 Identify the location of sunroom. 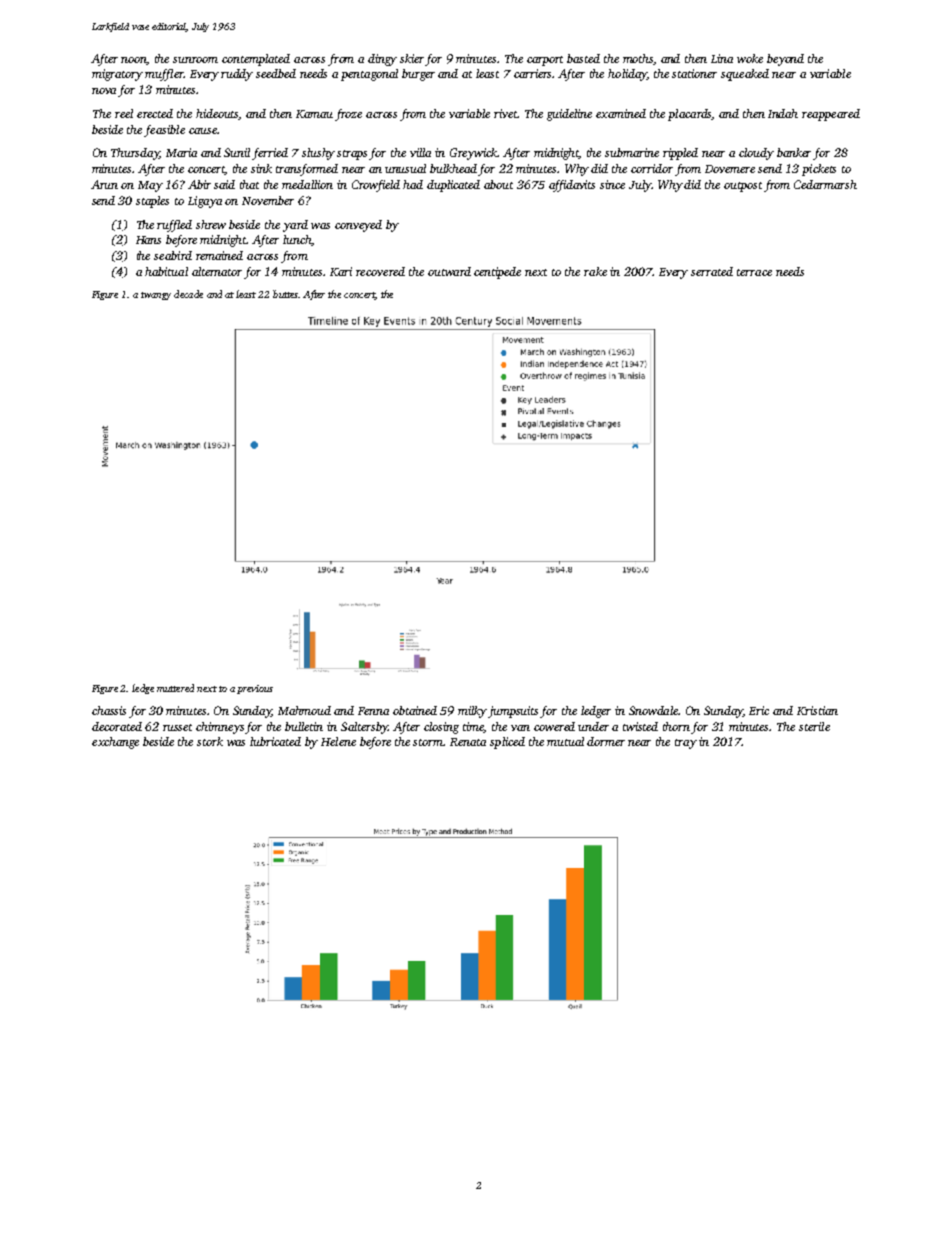
(195, 60).
